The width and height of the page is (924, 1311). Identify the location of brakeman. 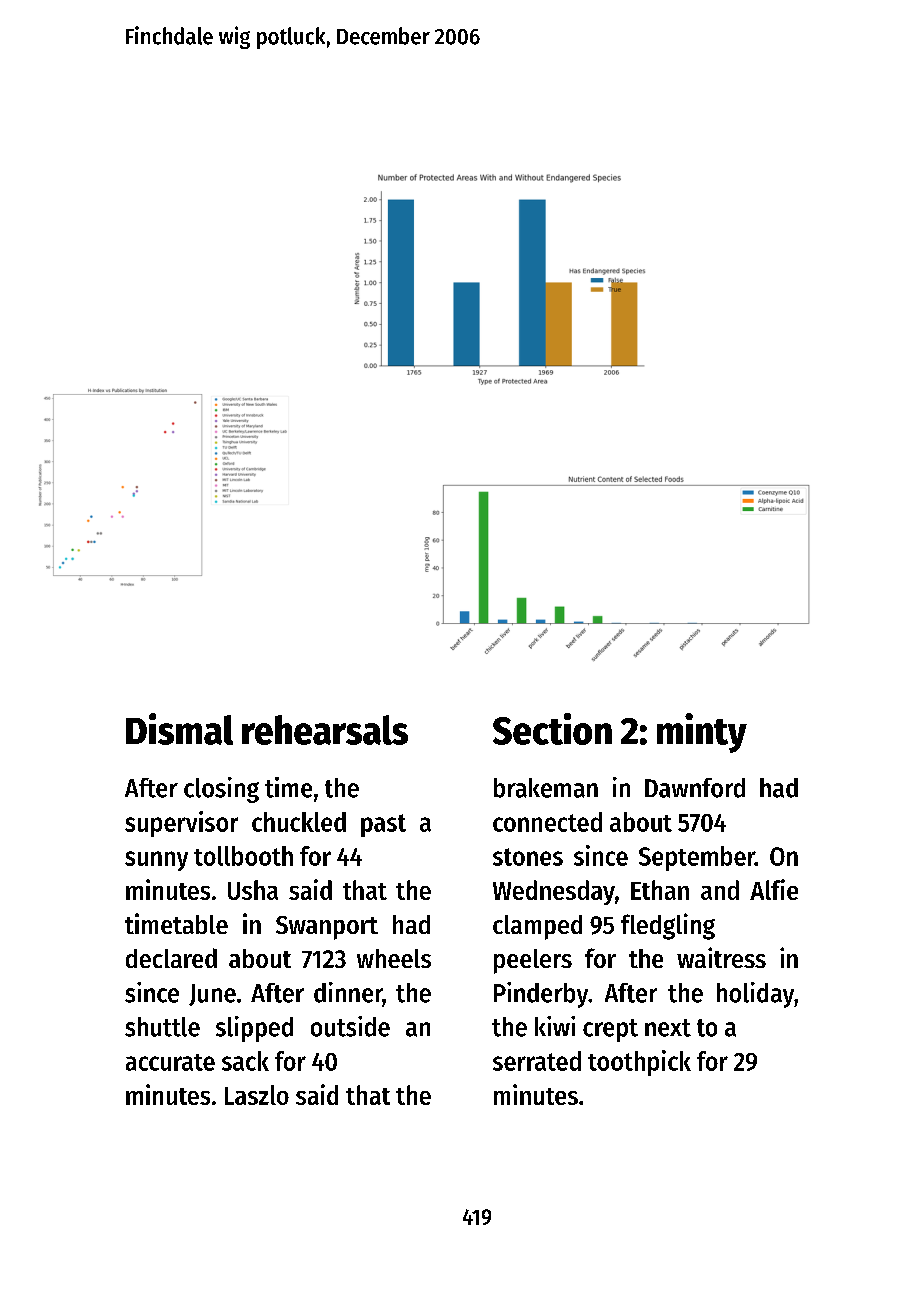
(546, 788).
